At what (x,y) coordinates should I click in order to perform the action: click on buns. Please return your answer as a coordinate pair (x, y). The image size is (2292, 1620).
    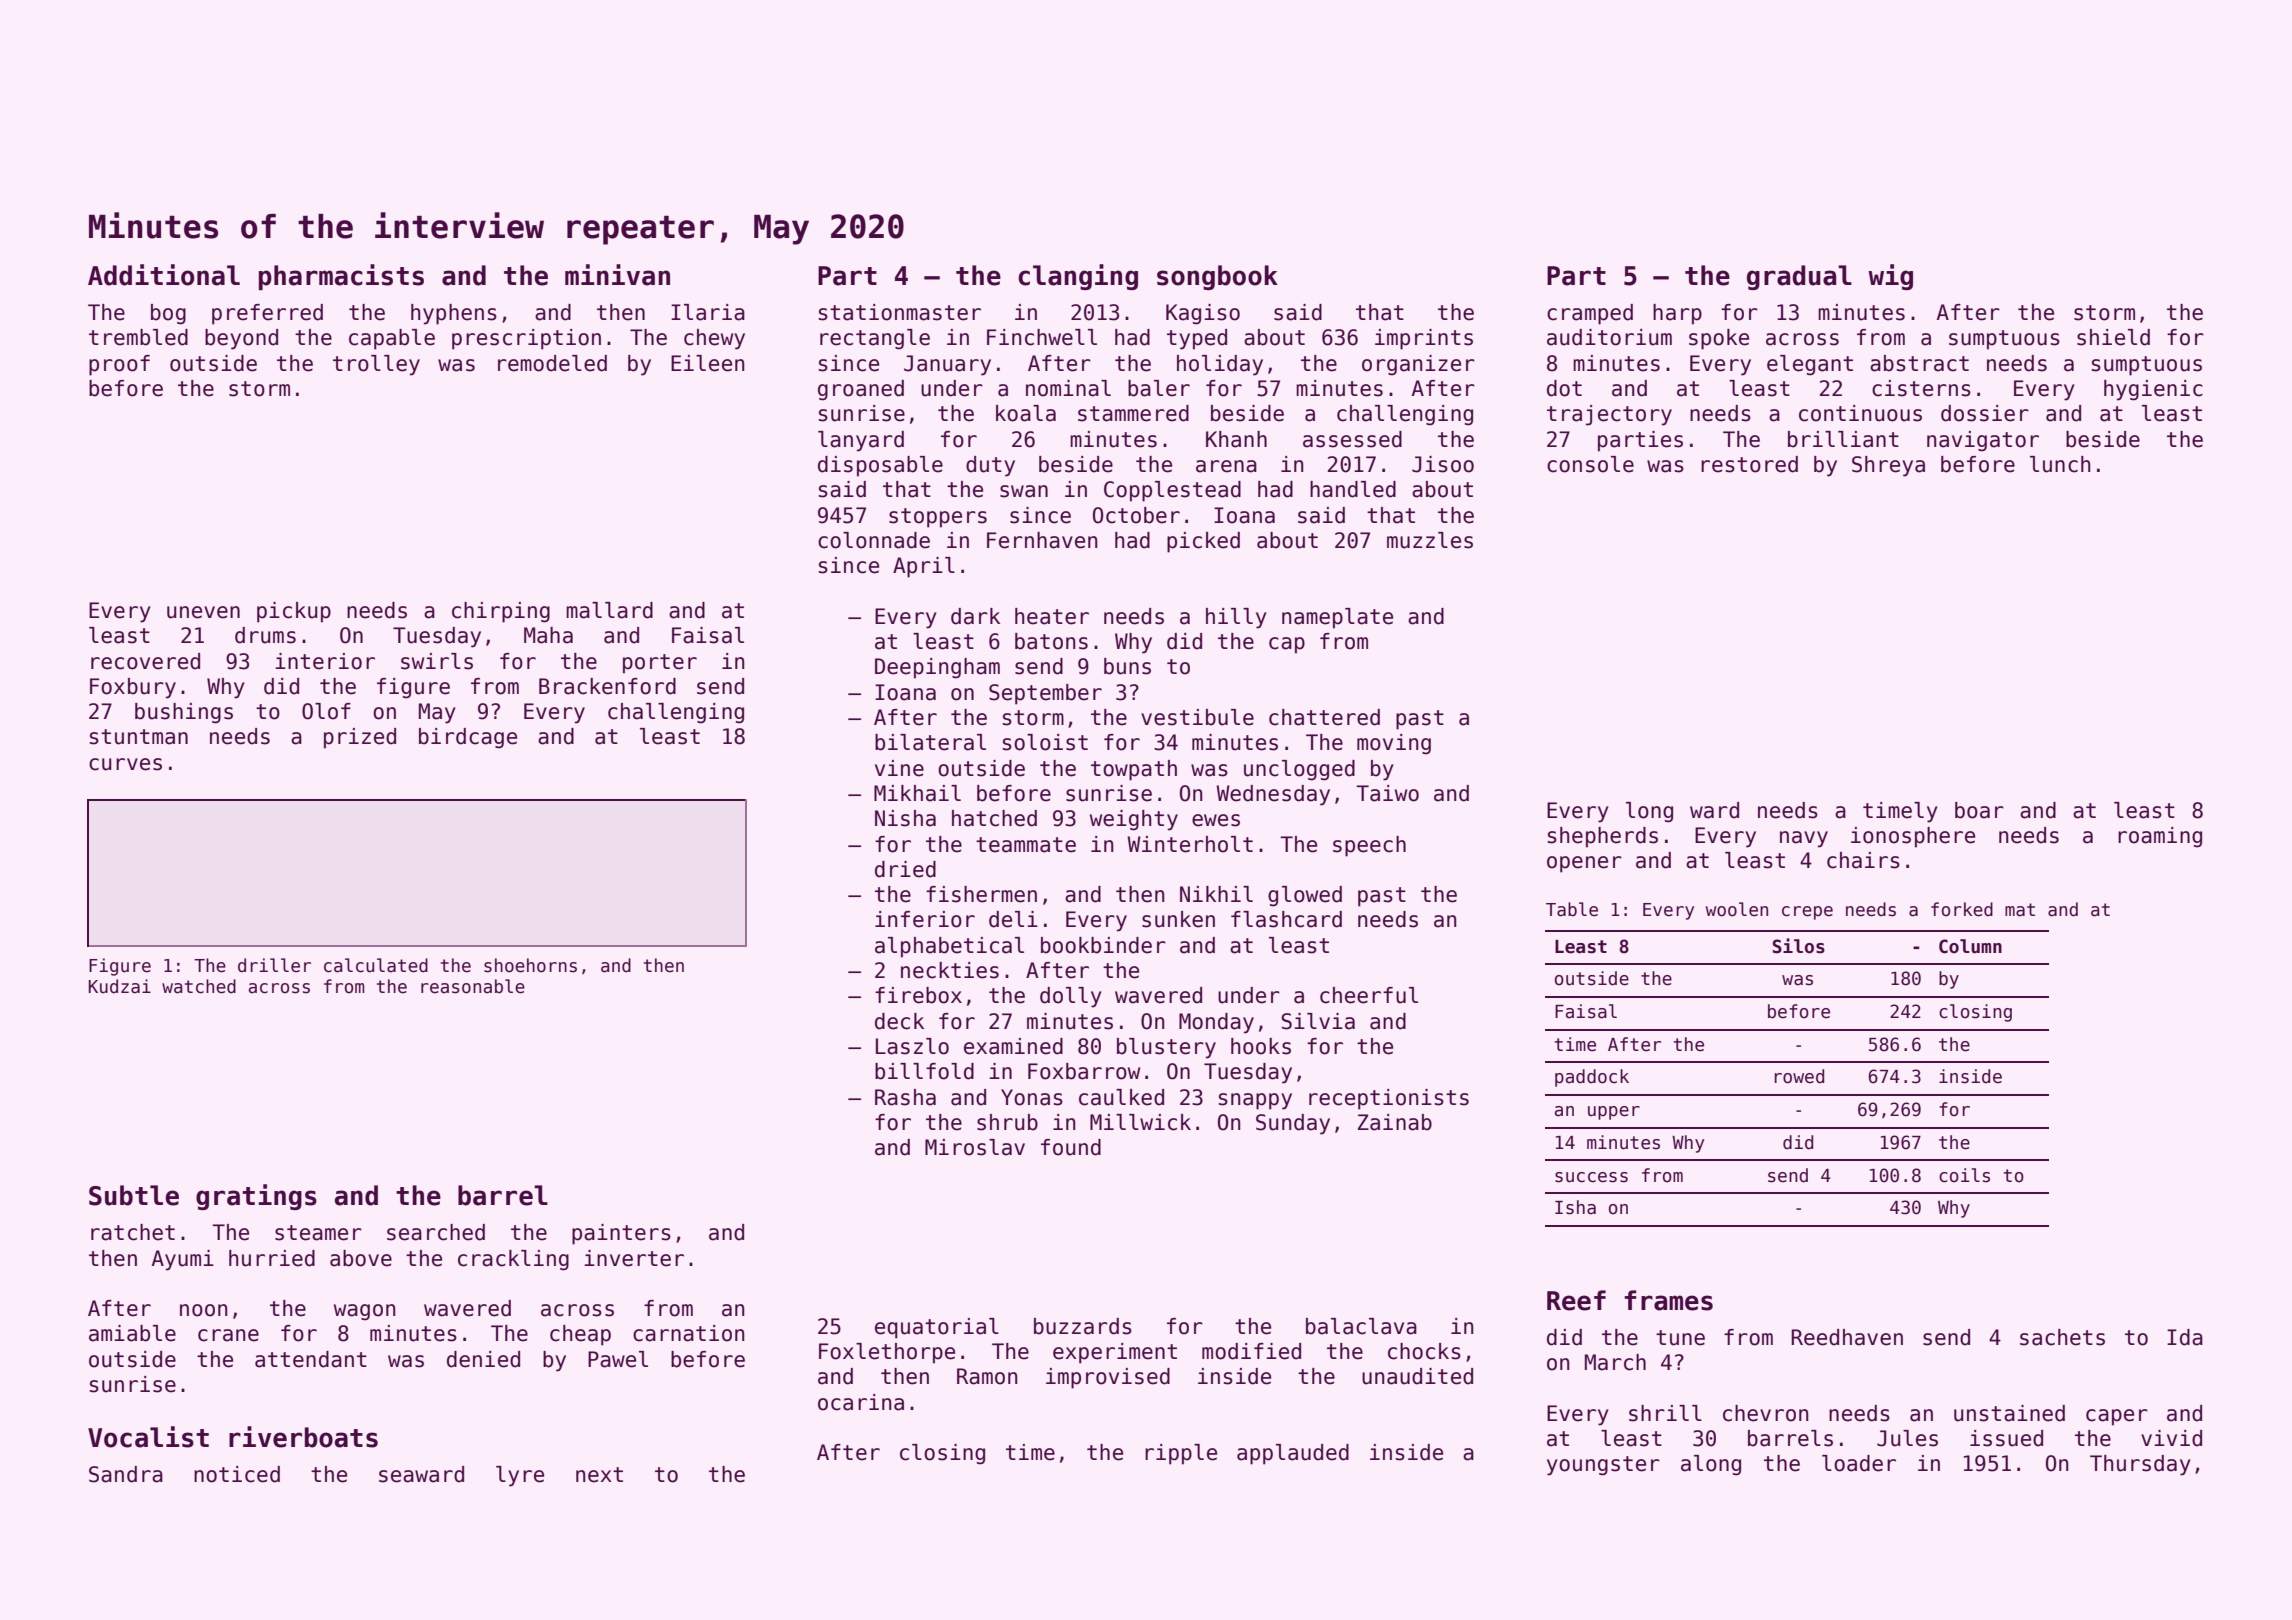
    Looking at the image, I should click on (1127, 666).
